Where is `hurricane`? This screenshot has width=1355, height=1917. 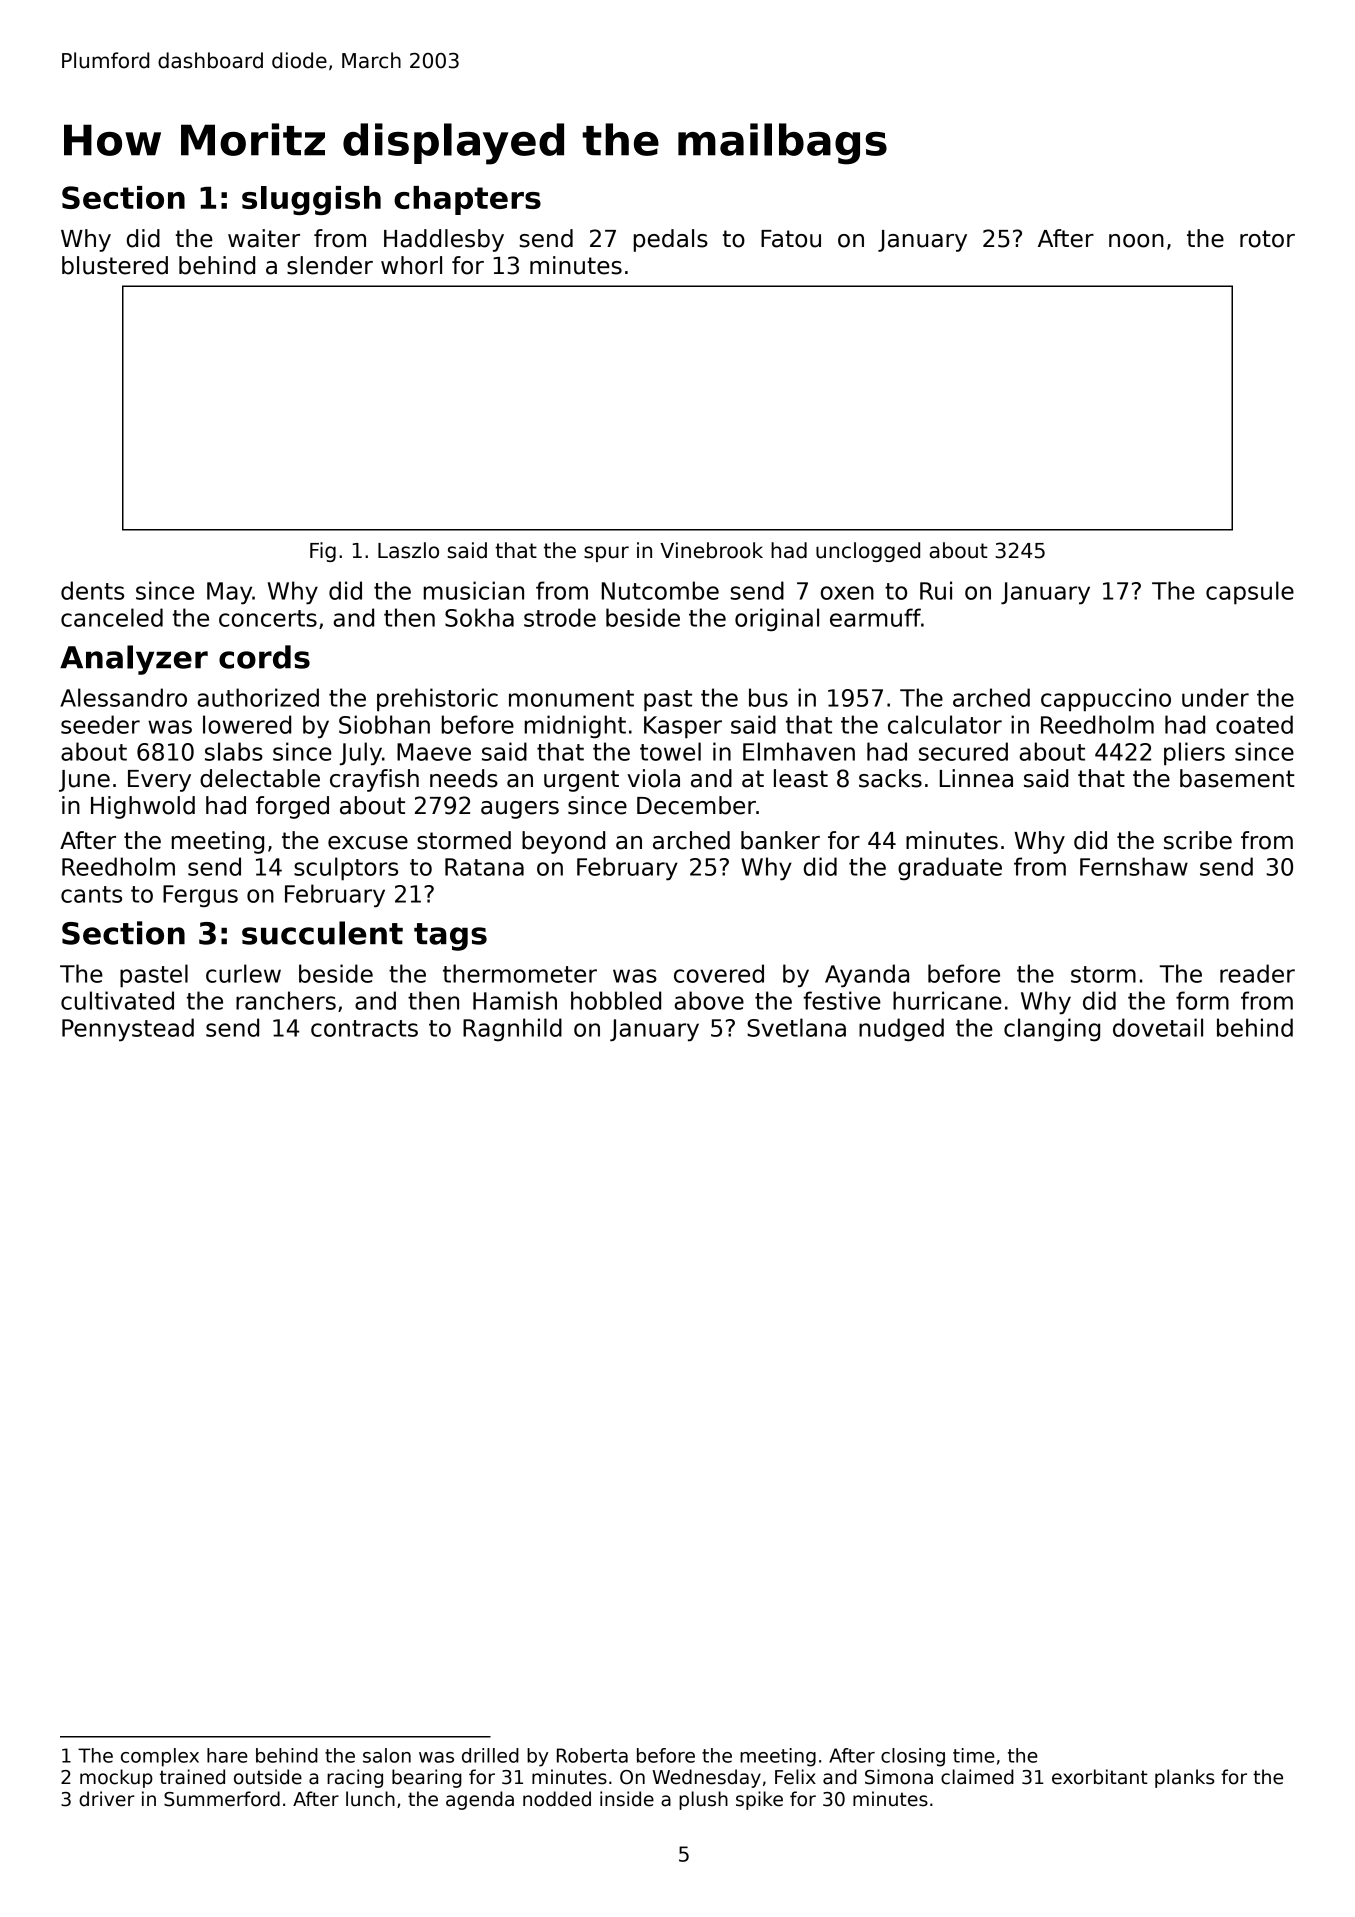
hurricane is located at coordinates (947, 1000).
